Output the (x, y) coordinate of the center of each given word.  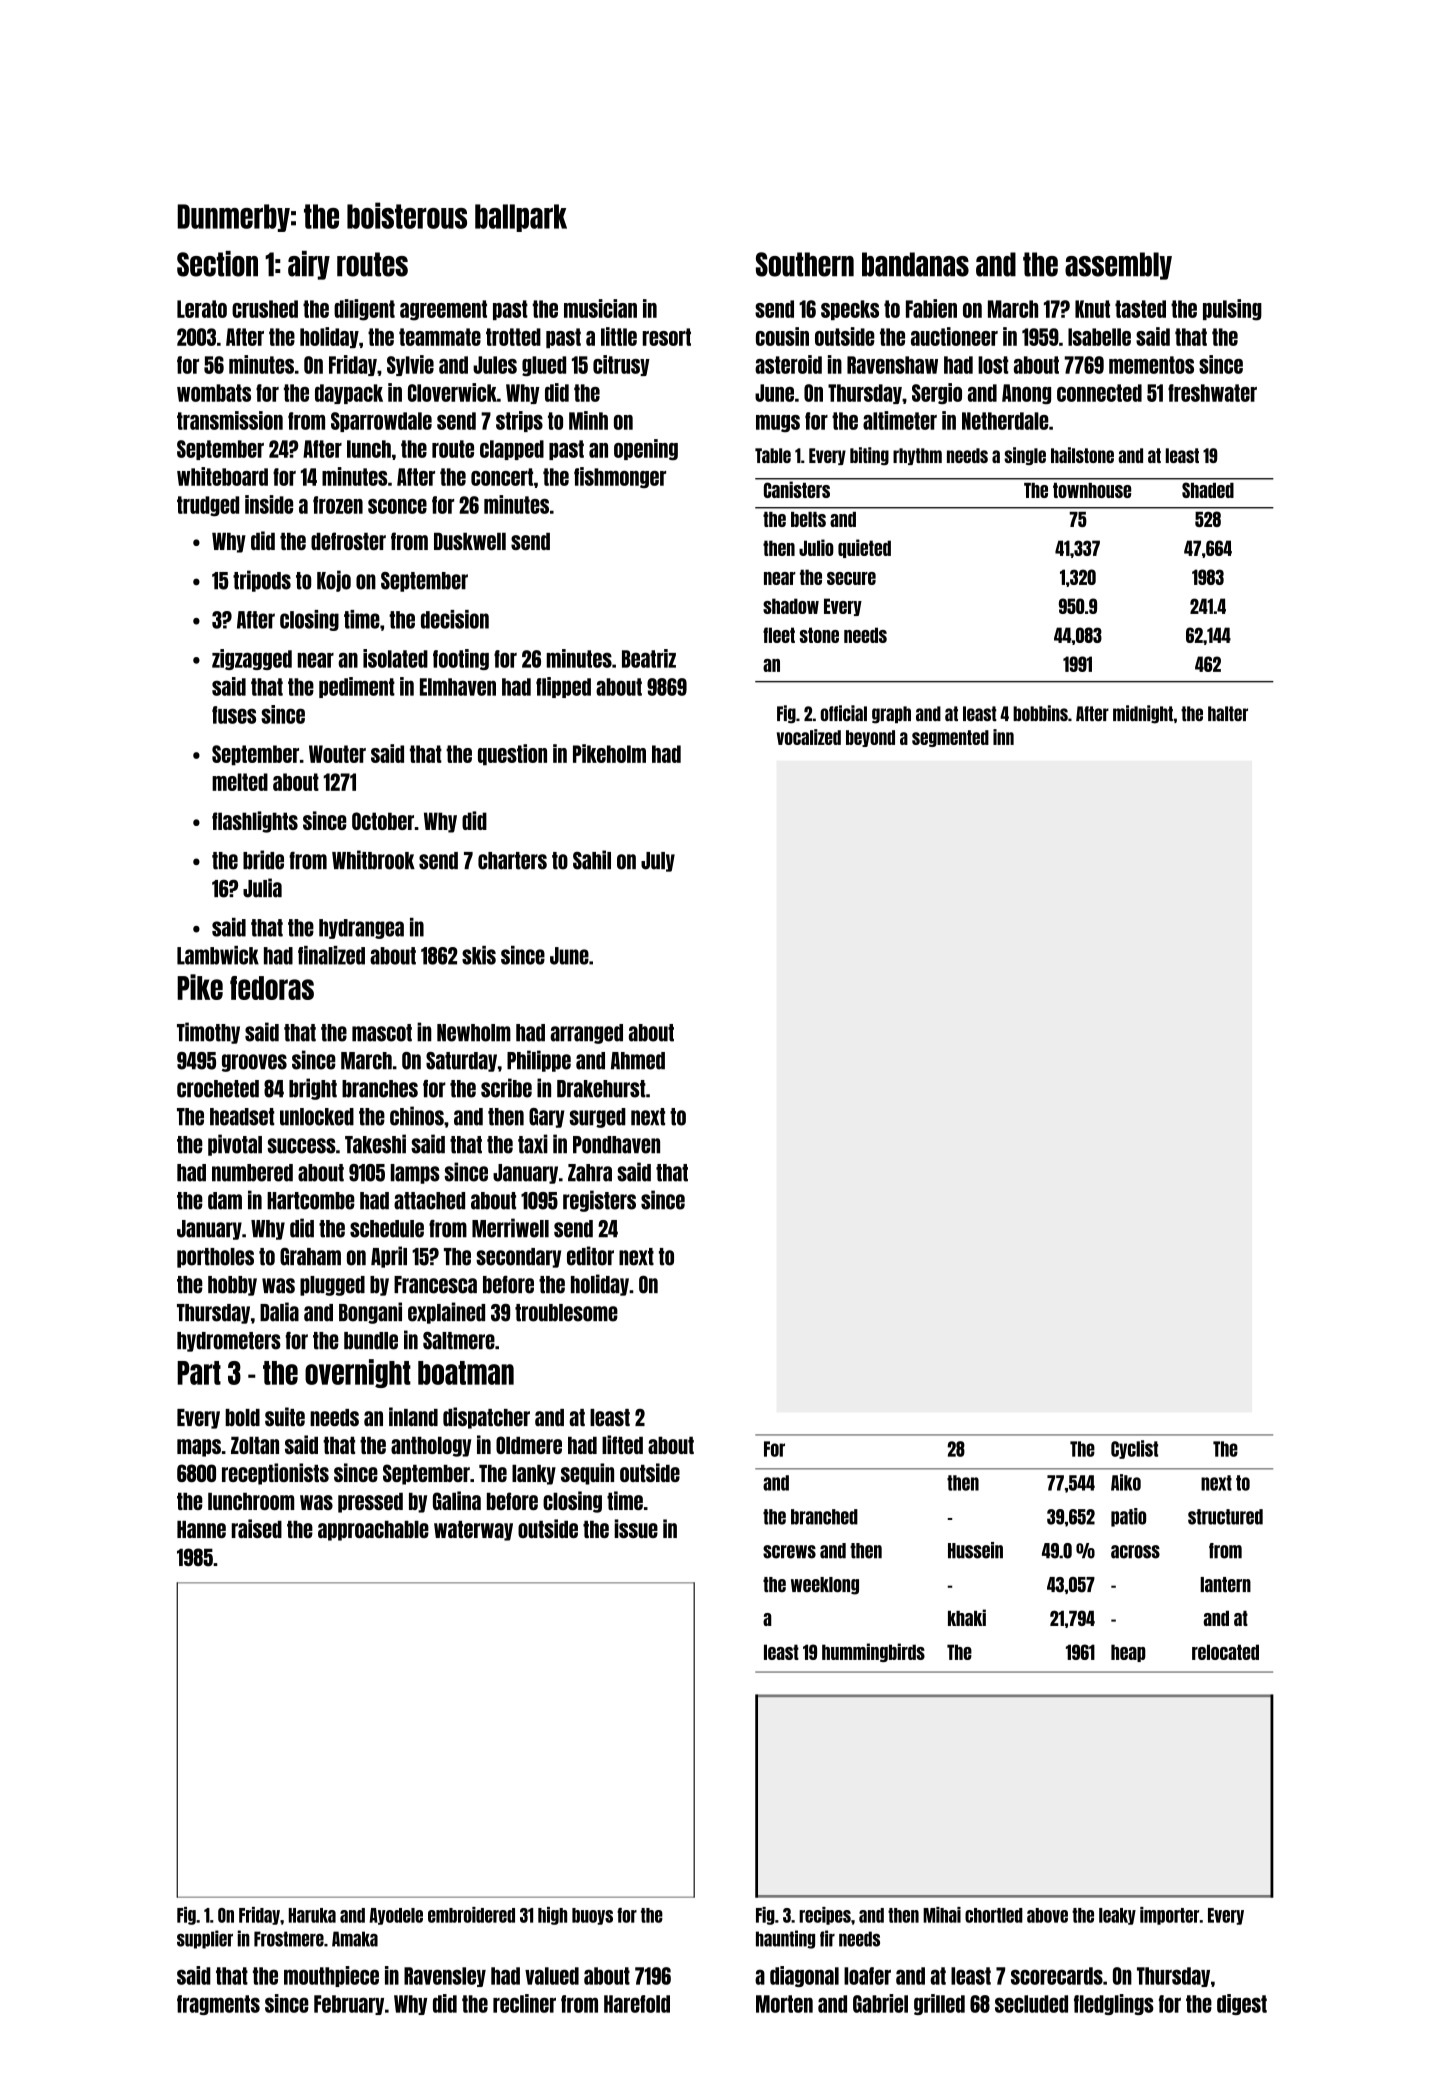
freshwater (1212, 393)
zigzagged (252, 659)
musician (600, 308)
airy (309, 265)
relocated (1225, 1652)
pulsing (1232, 310)
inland (413, 1417)
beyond (870, 738)
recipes (825, 1916)
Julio (816, 547)
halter (1228, 713)
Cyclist (1134, 1449)
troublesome (566, 1313)
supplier (205, 1939)
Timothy (208, 1033)
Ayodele (396, 1916)
